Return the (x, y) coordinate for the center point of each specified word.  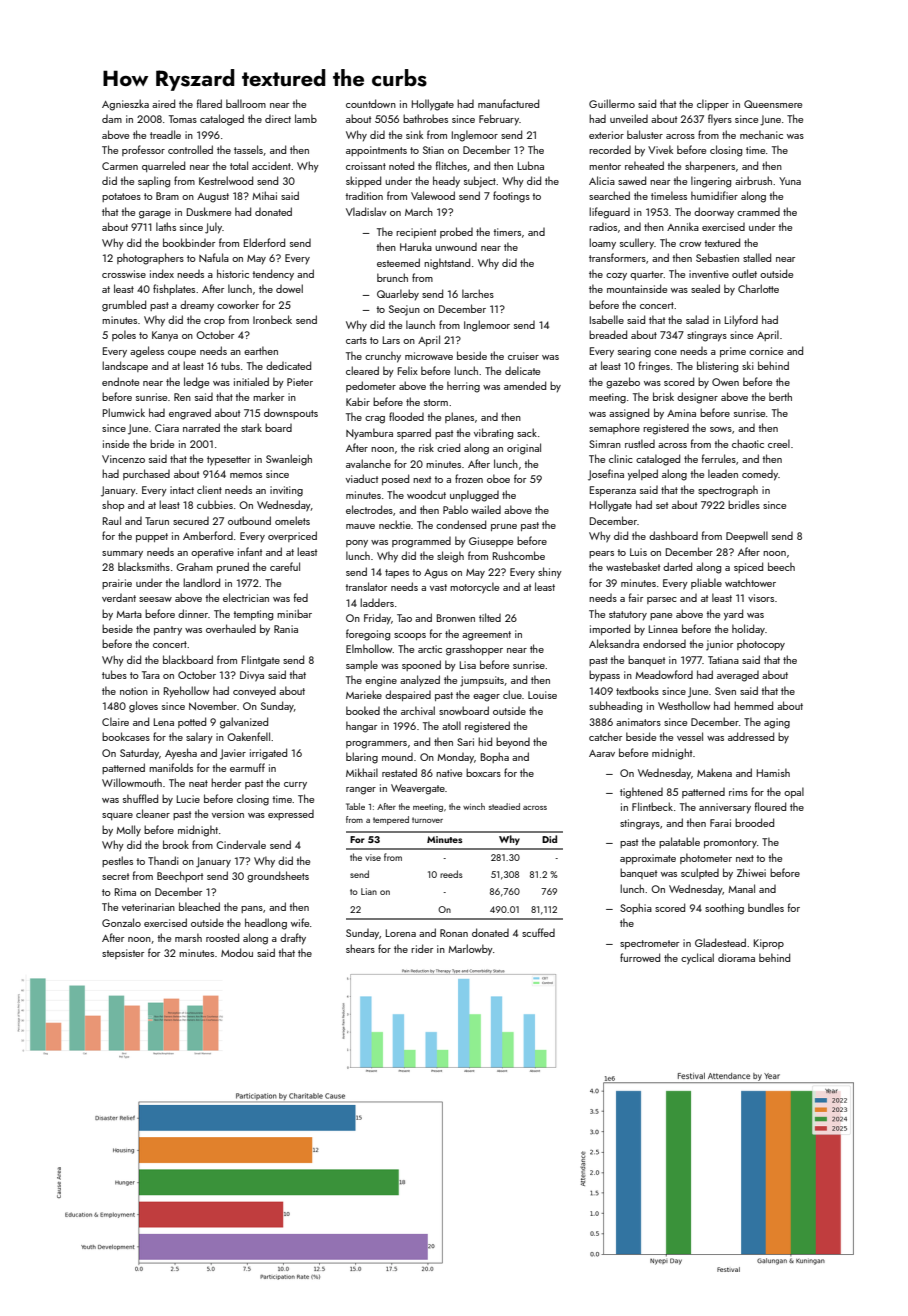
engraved (190, 414)
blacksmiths (144, 566)
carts (356, 340)
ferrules (719, 458)
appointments (376, 151)
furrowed (640, 957)
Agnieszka (125, 105)
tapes (397, 573)
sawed (632, 180)
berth (780, 396)
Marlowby (470, 950)
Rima (125, 892)
